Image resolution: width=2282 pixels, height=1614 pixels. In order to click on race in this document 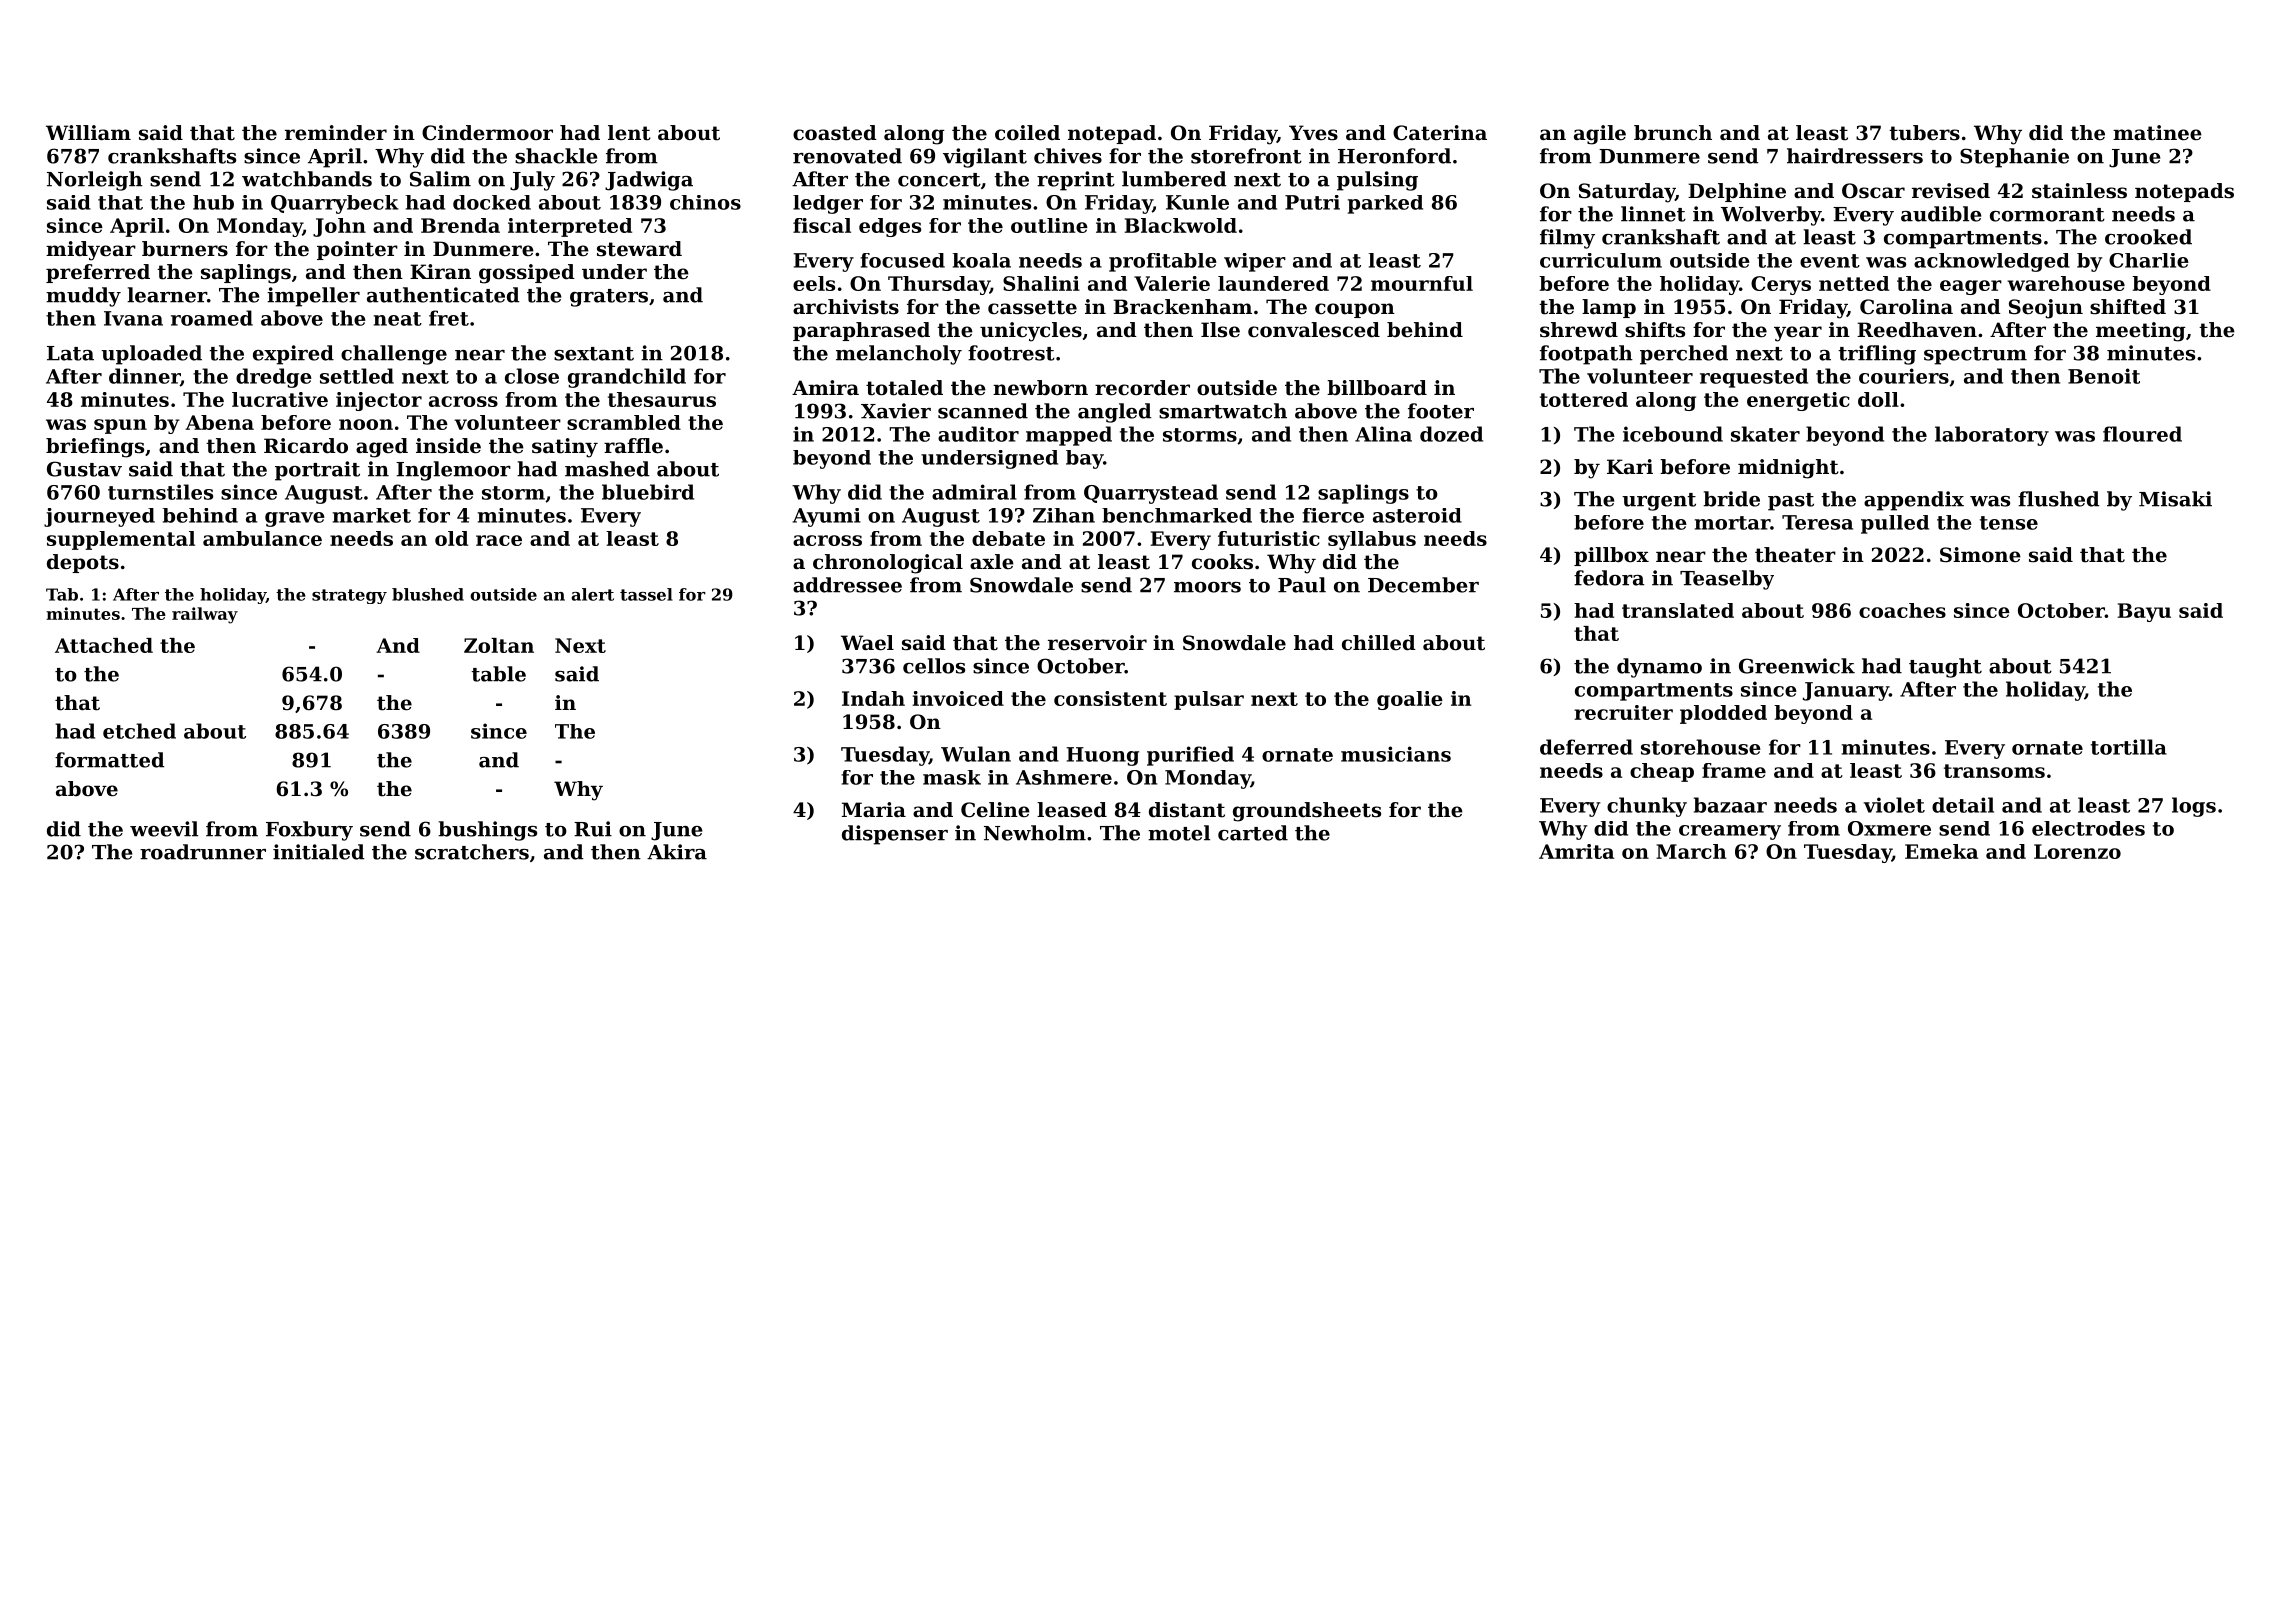, I will do `click(499, 540)`.
